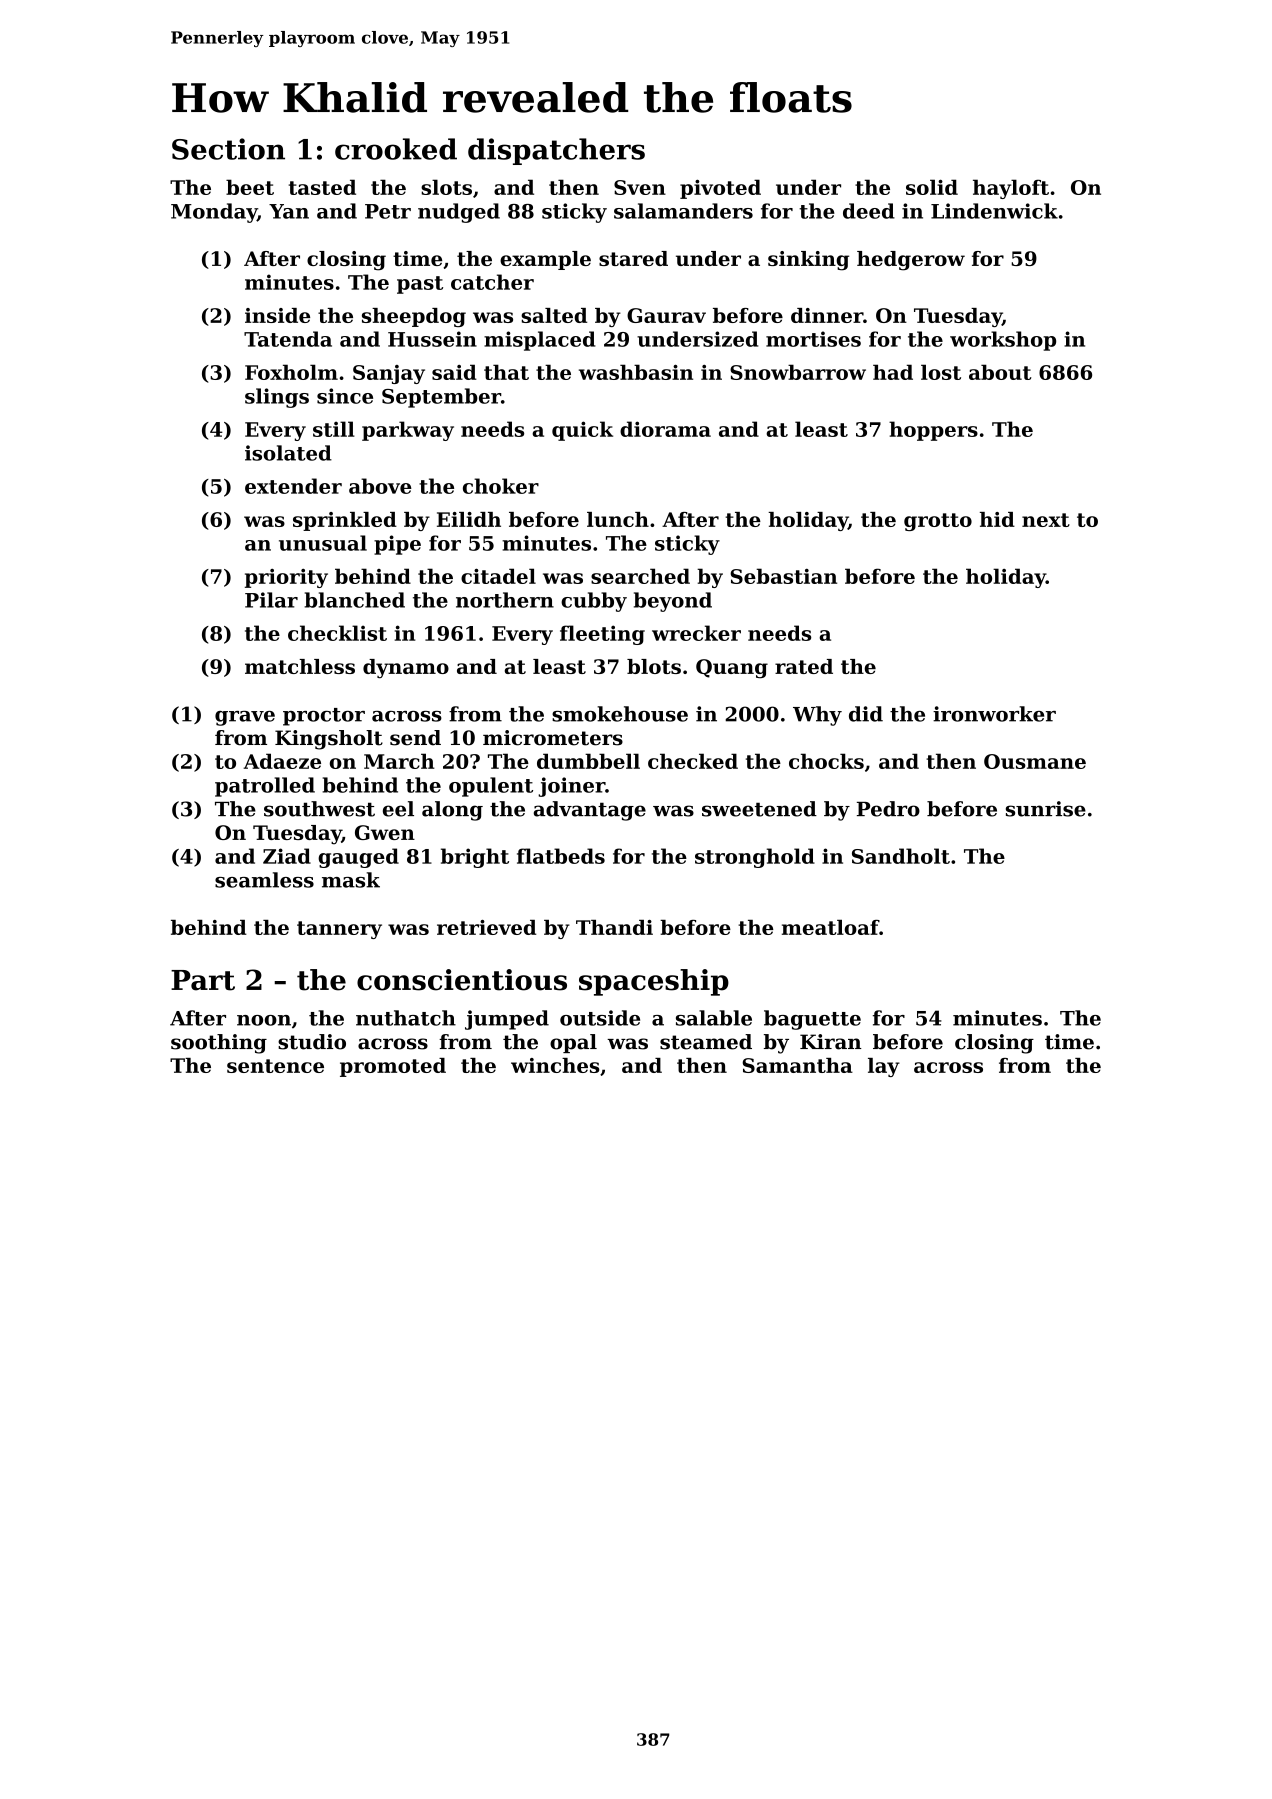  I want to click on sunrise, so click(1046, 809).
